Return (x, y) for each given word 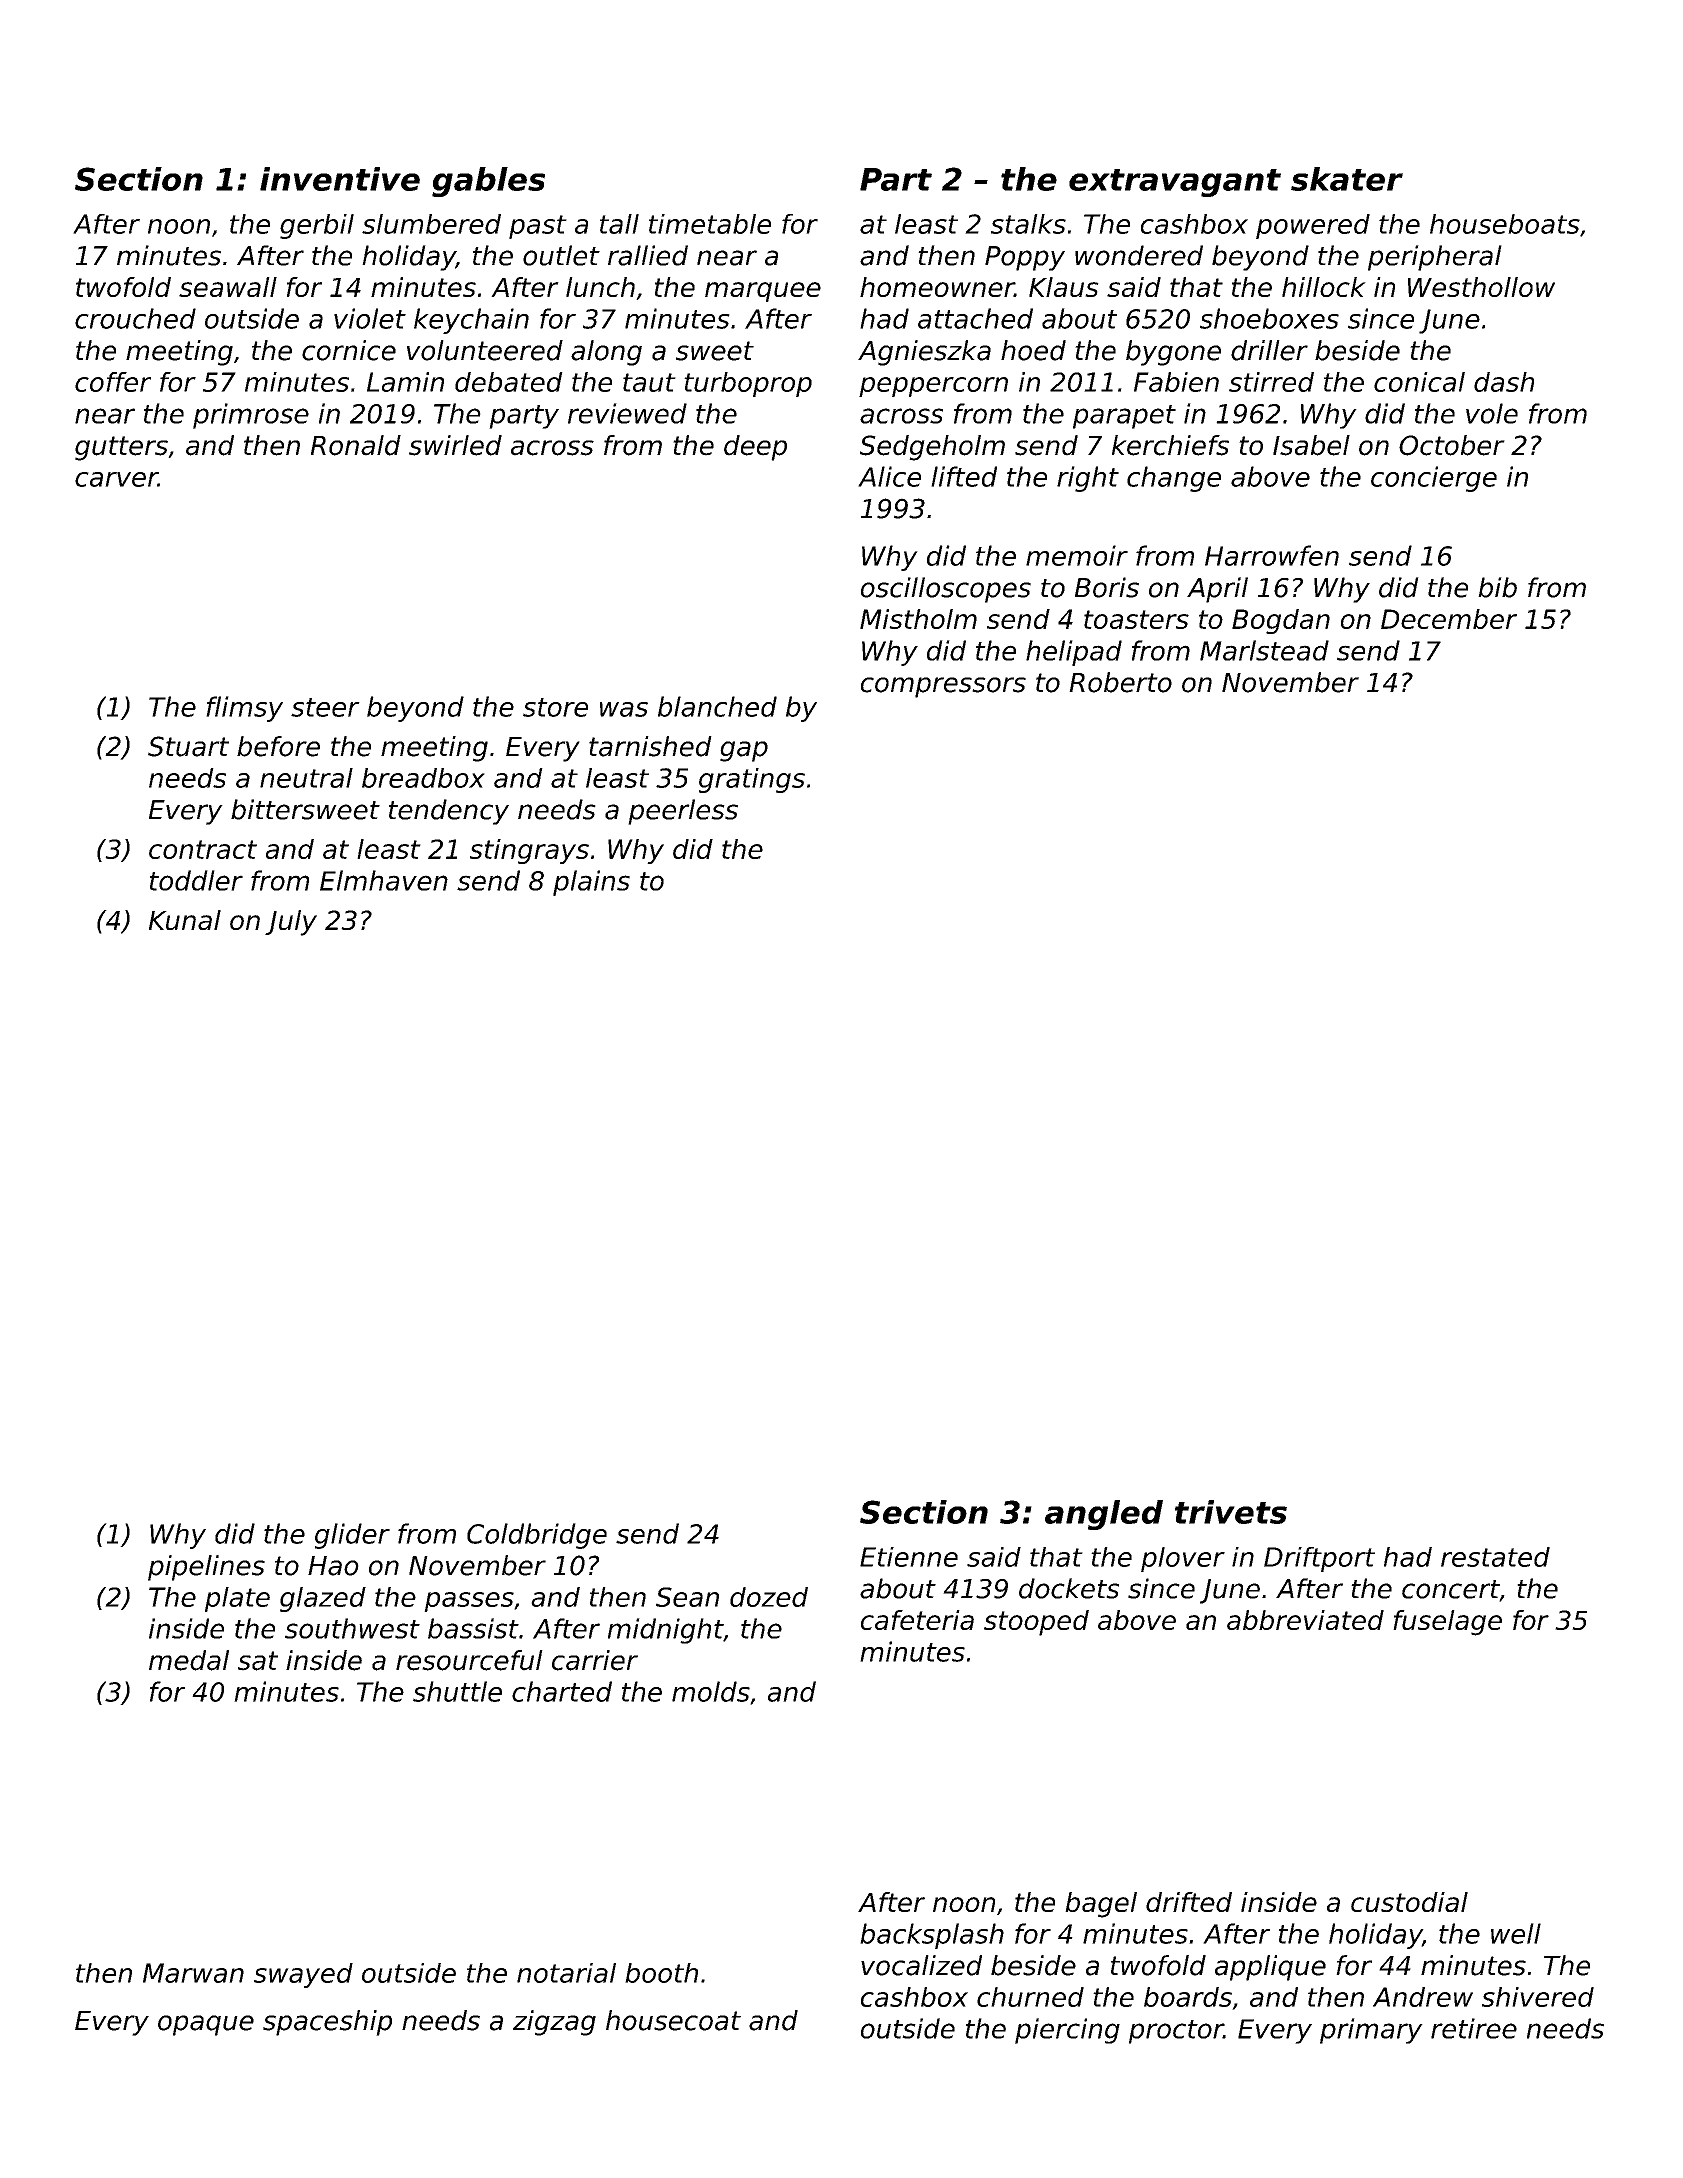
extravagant (1175, 183)
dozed (769, 1597)
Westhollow (1481, 287)
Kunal (185, 920)
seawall (228, 287)
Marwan (193, 1973)
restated (1495, 1557)
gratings (752, 780)
